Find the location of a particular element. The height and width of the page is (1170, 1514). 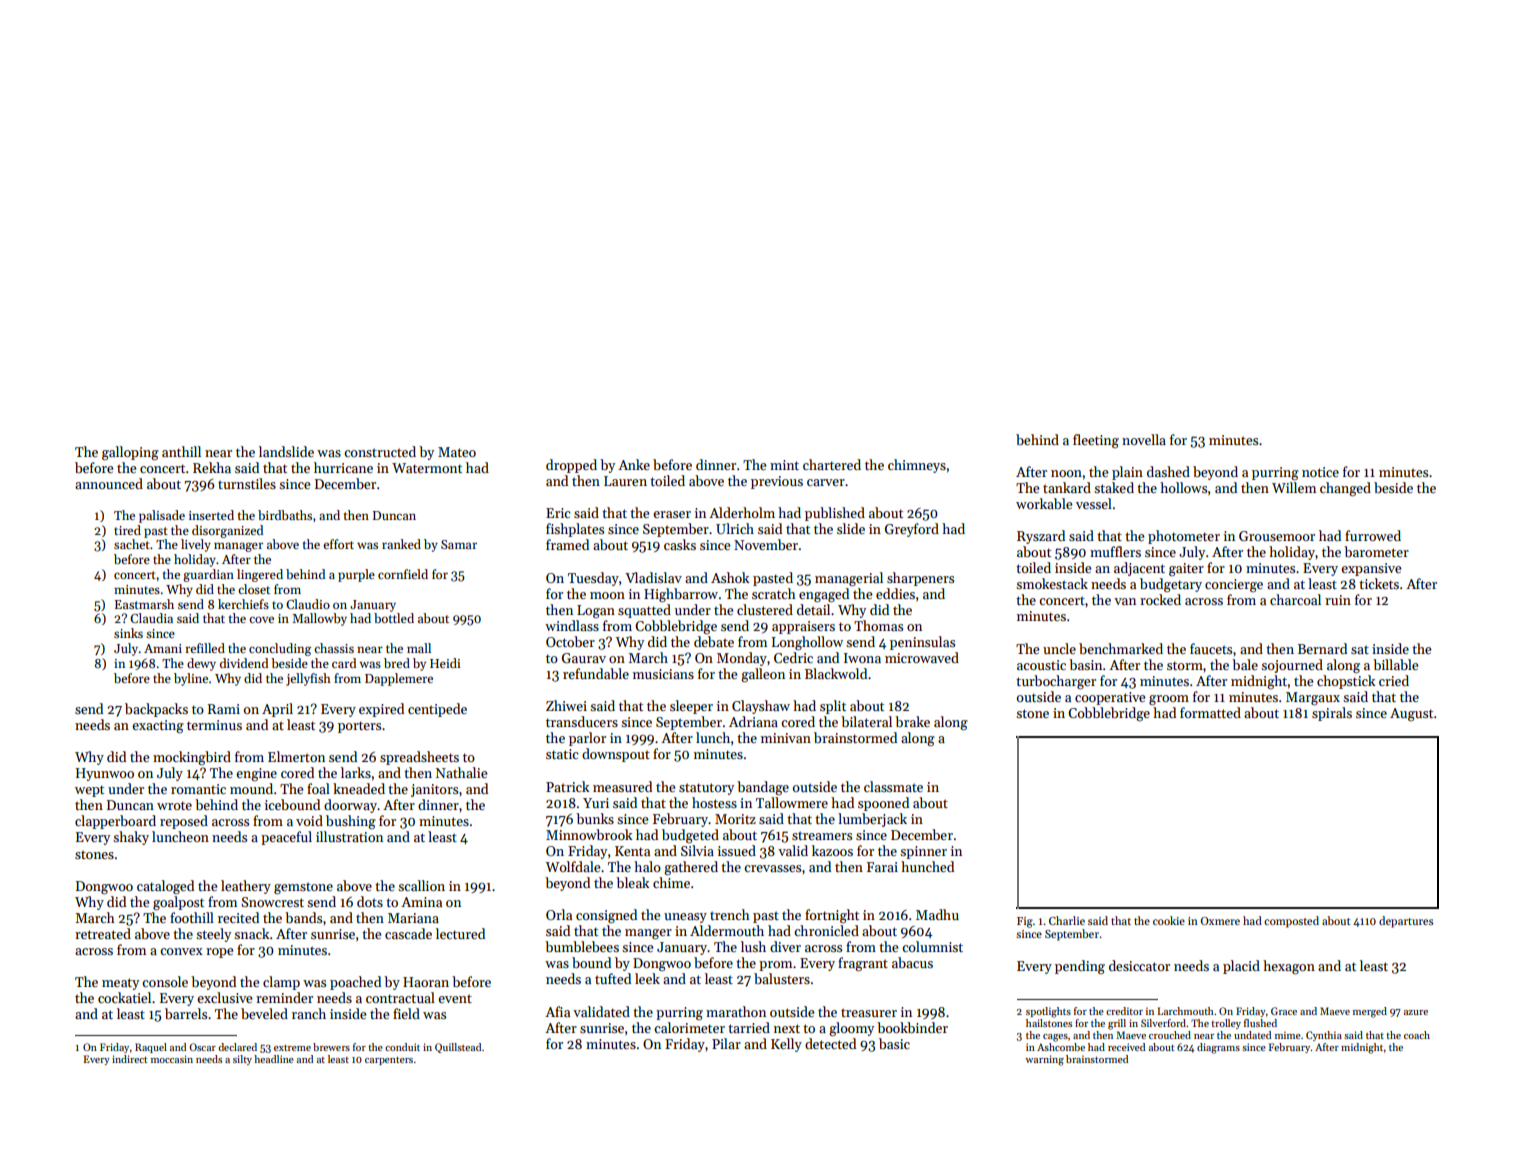

chartered is located at coordinates (832, 464).
